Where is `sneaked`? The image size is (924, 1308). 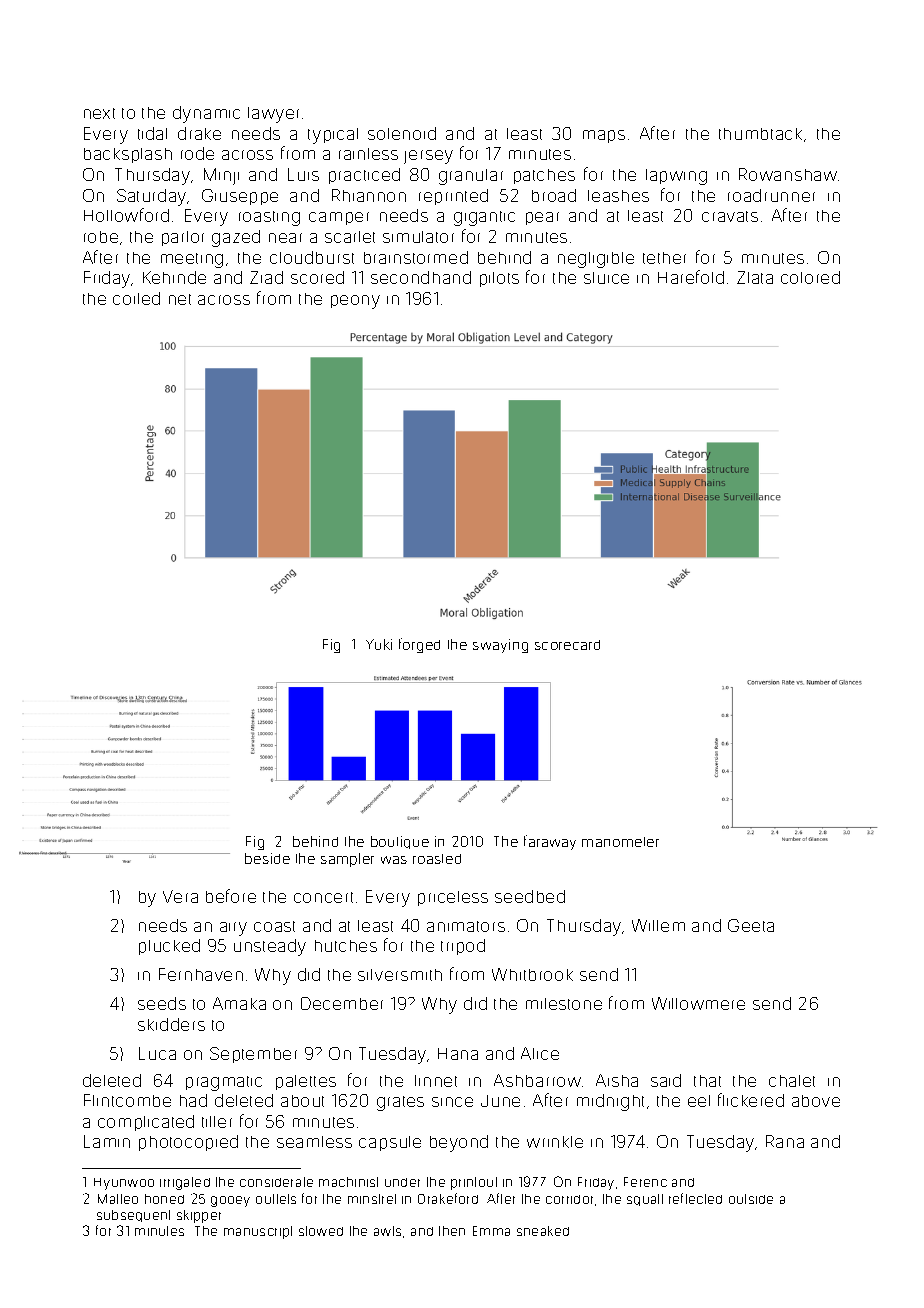 sneaked is located at coordinates (543, 1231).
